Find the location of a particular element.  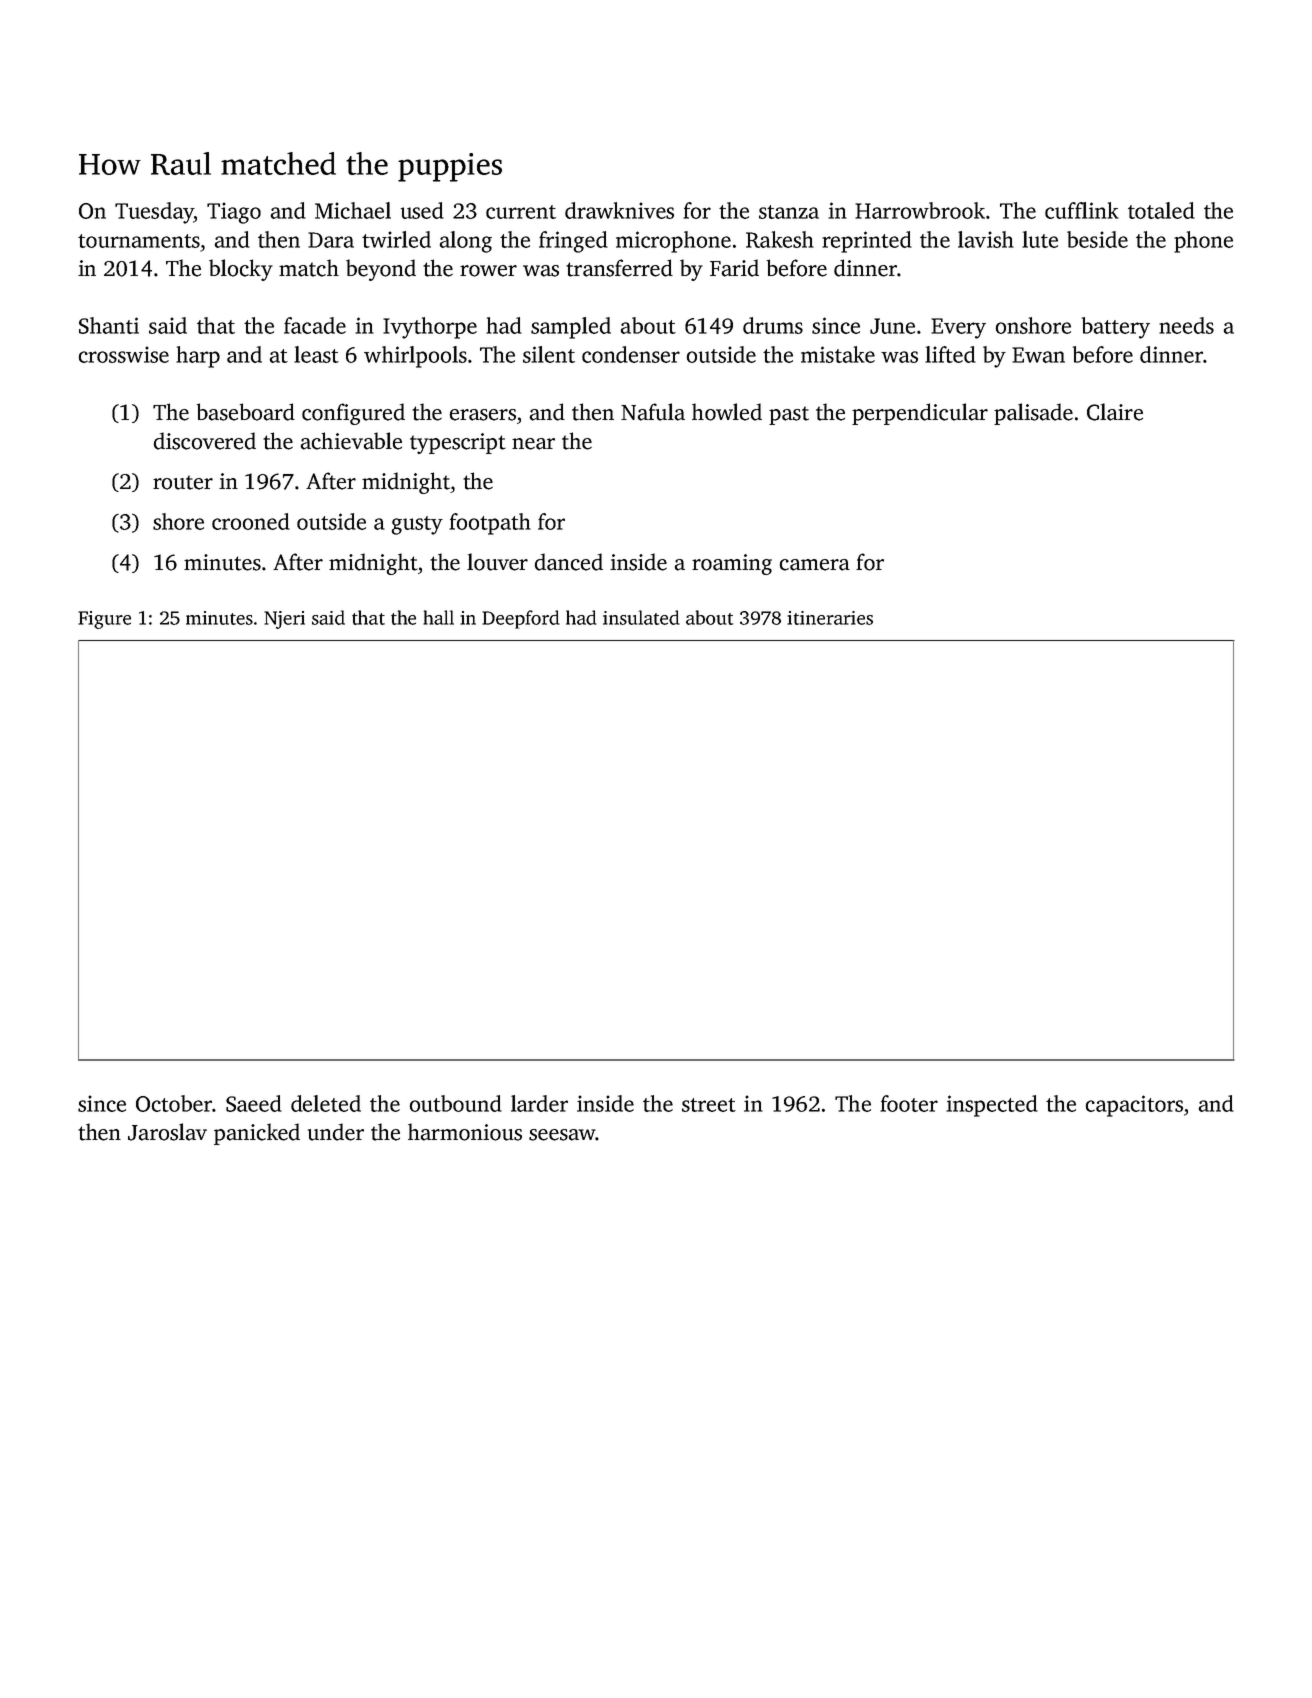

Saeed is located at coordinates (254, 1103).
